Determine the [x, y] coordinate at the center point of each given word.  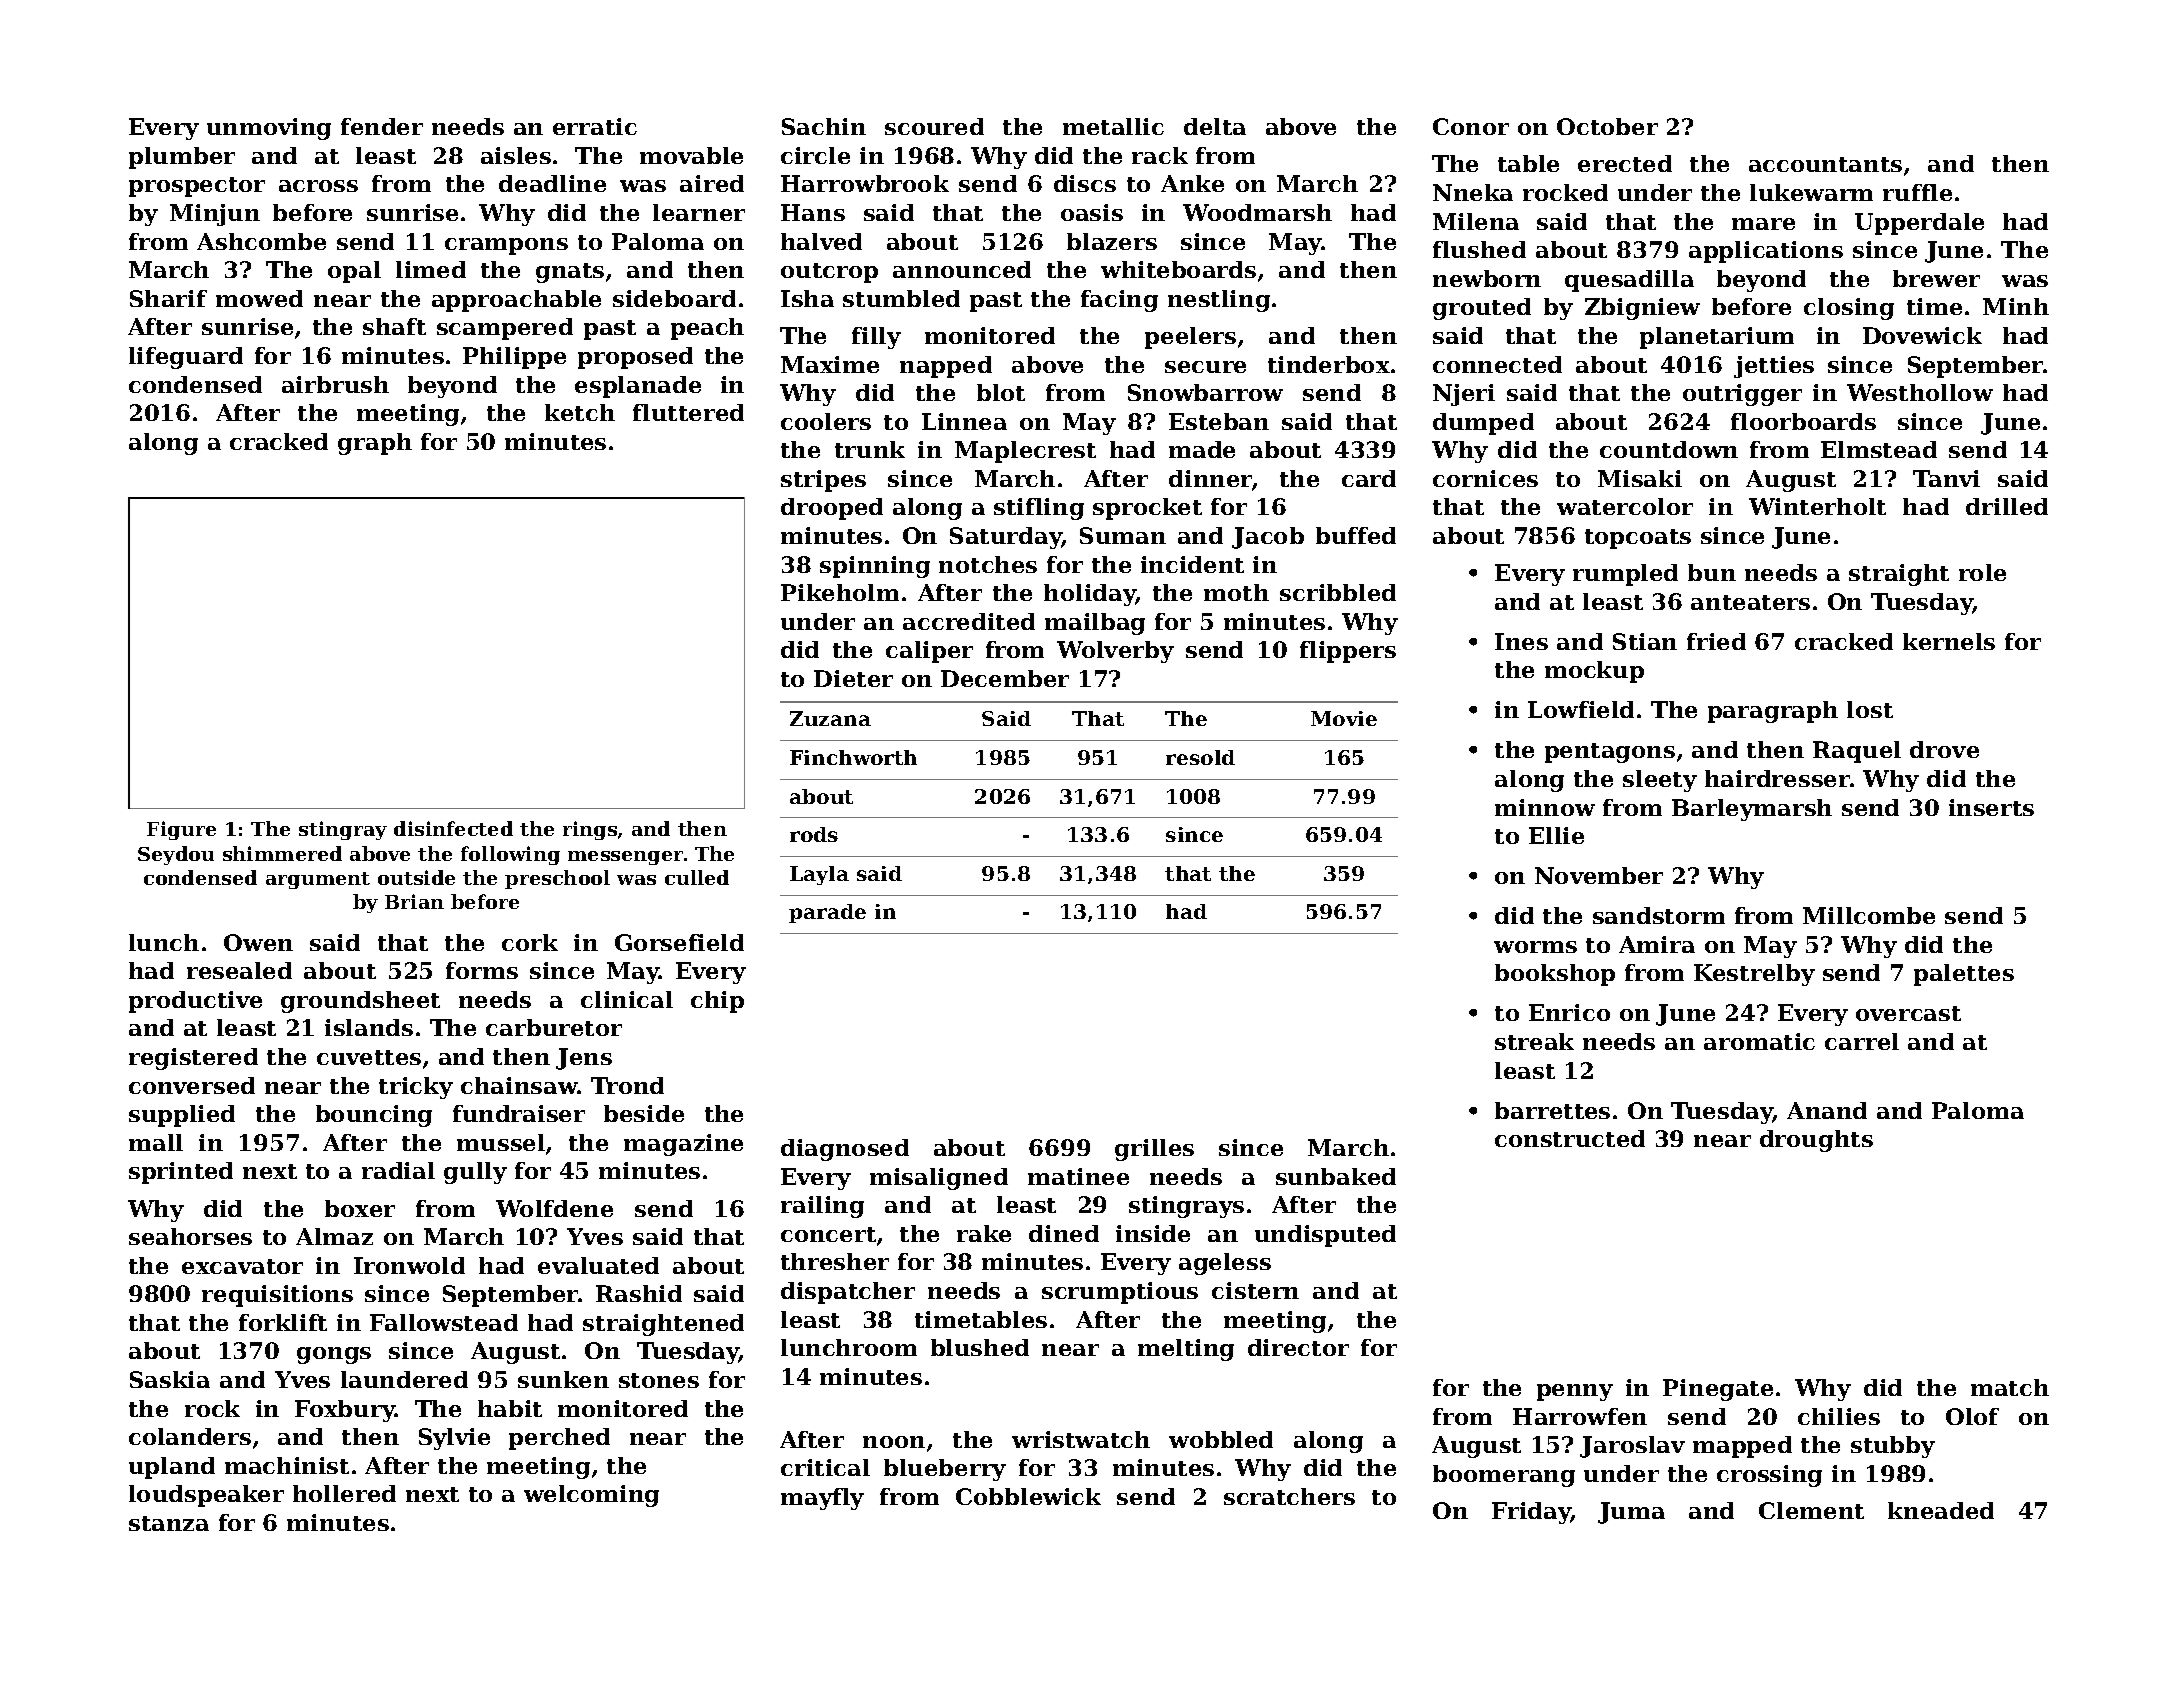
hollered [344, 1493]
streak [1534, 1041]
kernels [1949, 641]
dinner [1210, 478]
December [1005, 678]
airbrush [335, 384]
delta [1215, 126]
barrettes [1552, 1110]
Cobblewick [1028, 1496]
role [1982, 572]
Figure [181, 830]
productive [195, 1002]
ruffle [1917, 192]
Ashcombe [261, 241]
